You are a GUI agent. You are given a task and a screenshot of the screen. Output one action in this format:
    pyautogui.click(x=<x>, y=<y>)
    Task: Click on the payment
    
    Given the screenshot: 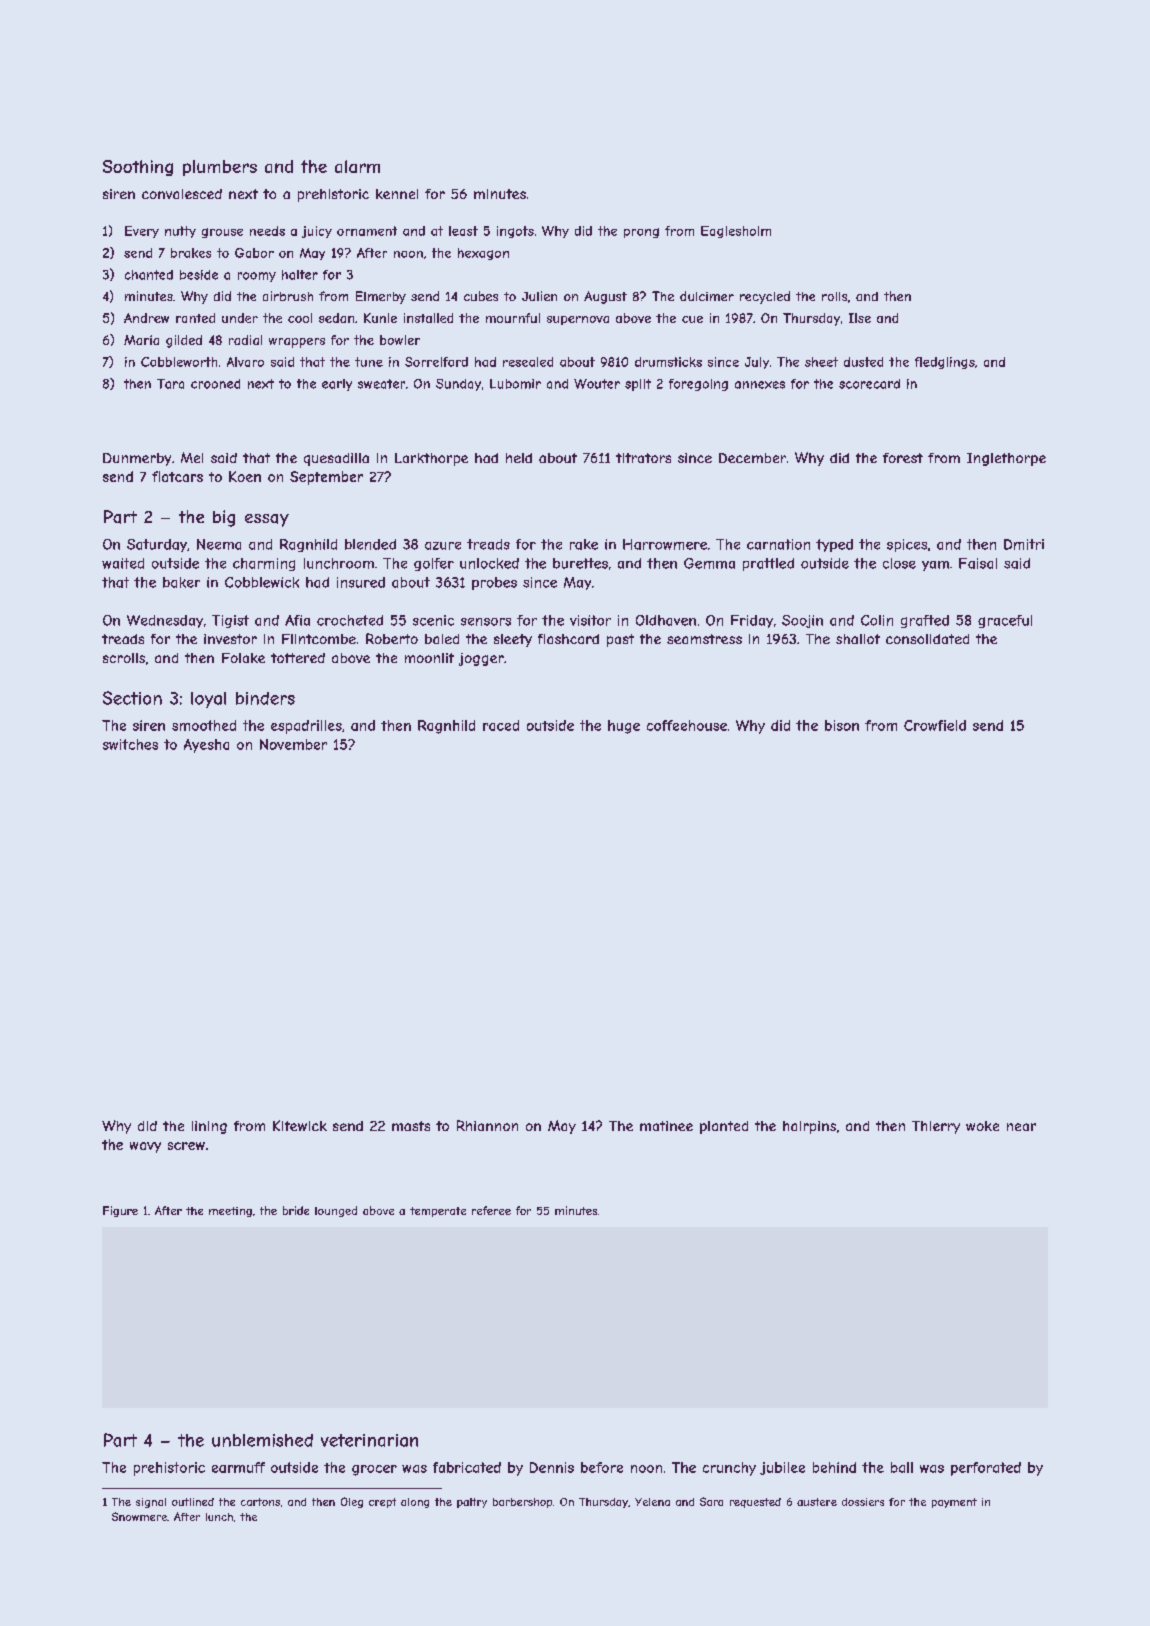 What is the action you would take?
    pyautogui.click(x=954, y=1503)
